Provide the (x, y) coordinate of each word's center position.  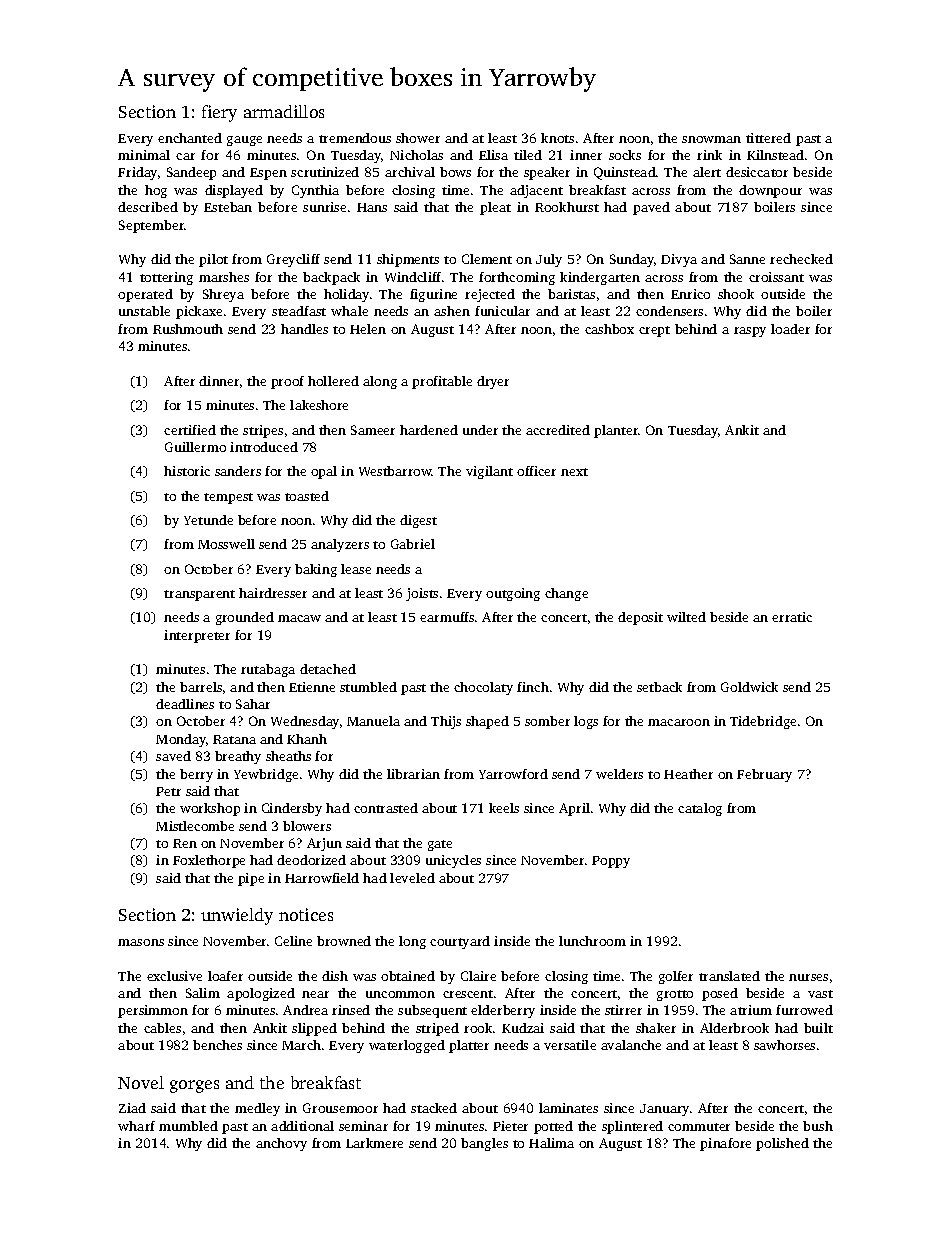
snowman (711, 139)
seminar (363, 1126)
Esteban (228, 207)
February (764, 775)
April (574, 809)
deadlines (185, 704)
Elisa (493, 155)
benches (217, 1045)
